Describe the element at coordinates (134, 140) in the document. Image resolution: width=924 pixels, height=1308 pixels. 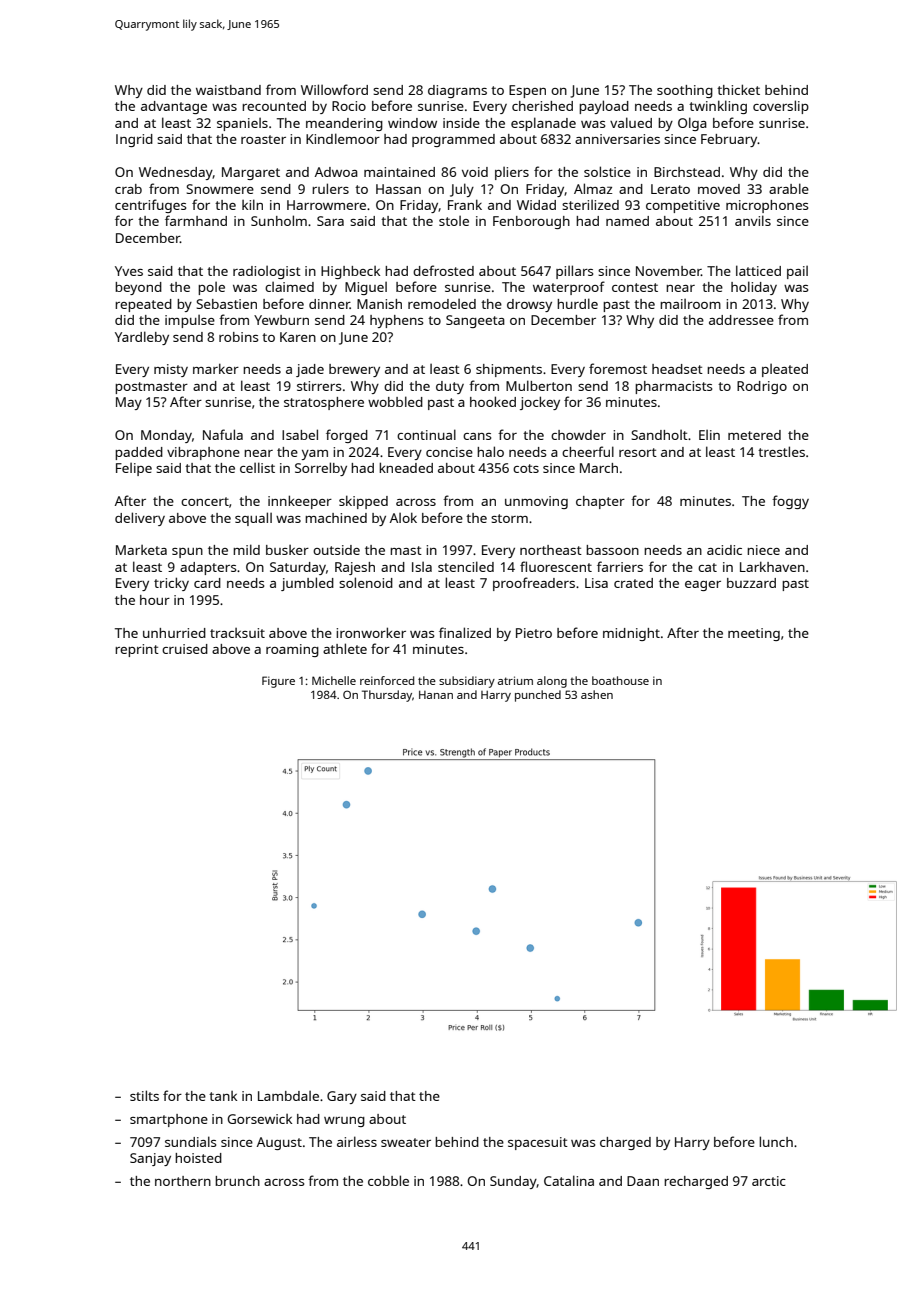
I see `Ingrid` at that location.
